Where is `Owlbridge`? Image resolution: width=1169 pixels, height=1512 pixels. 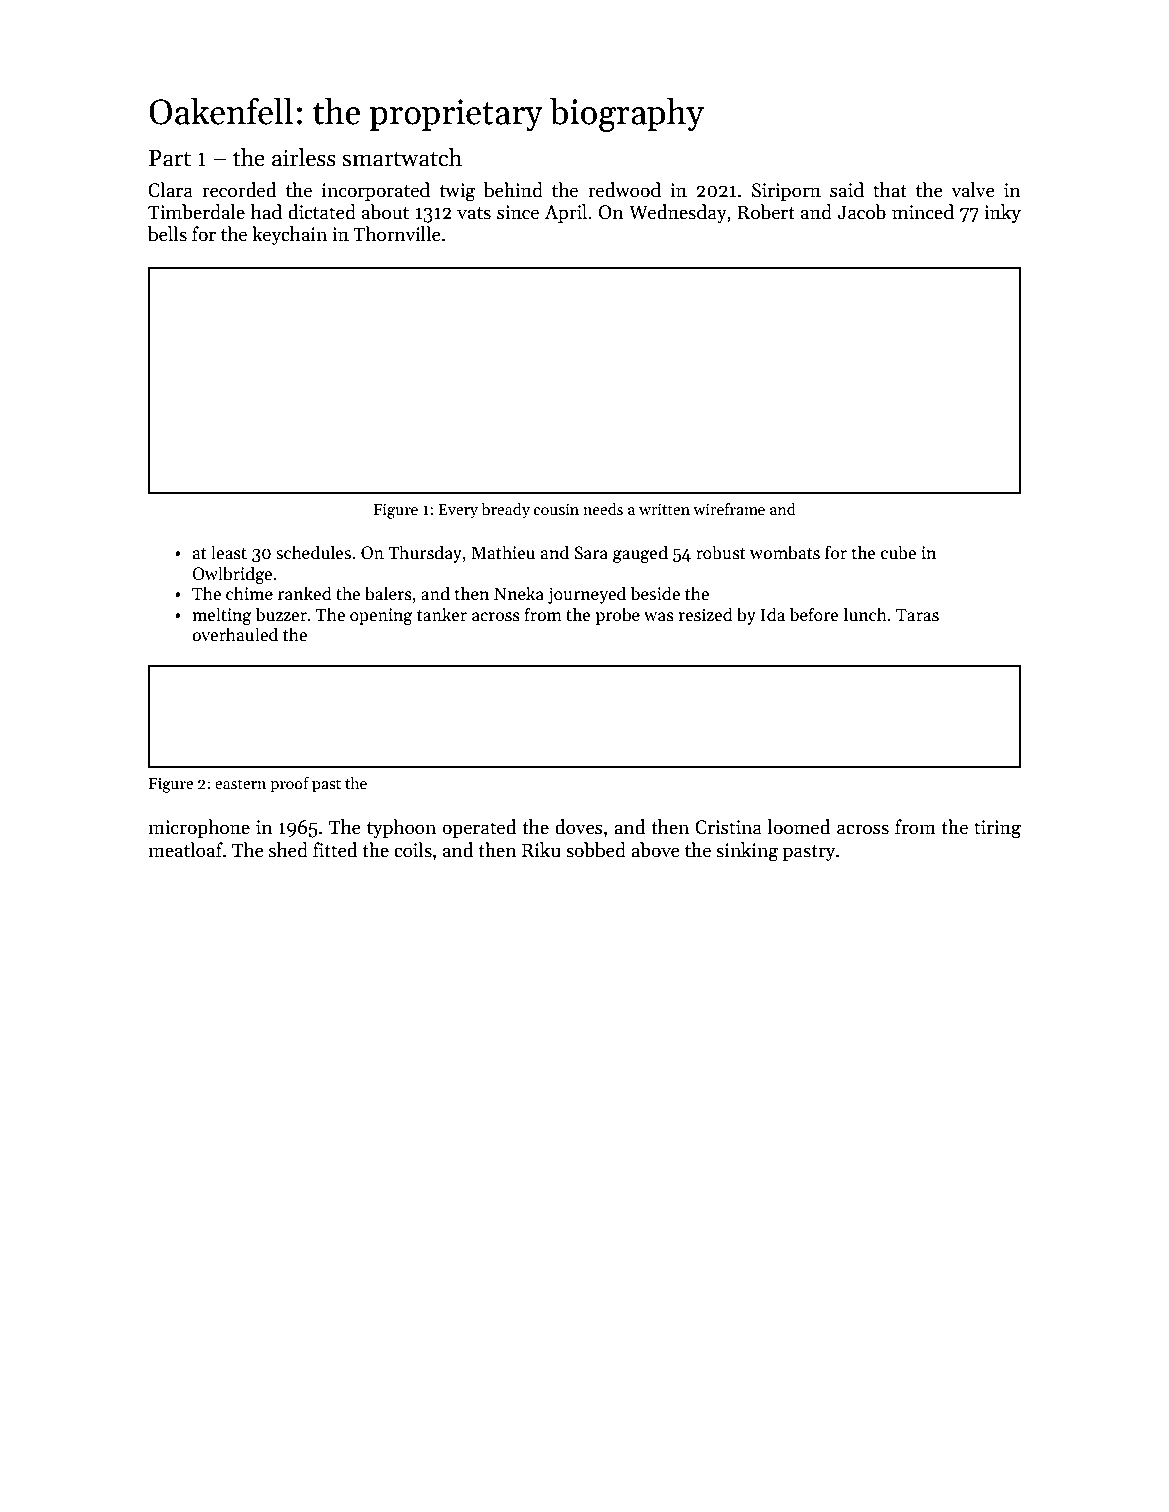 Owlbridge is located at coordinates (232, 575).
